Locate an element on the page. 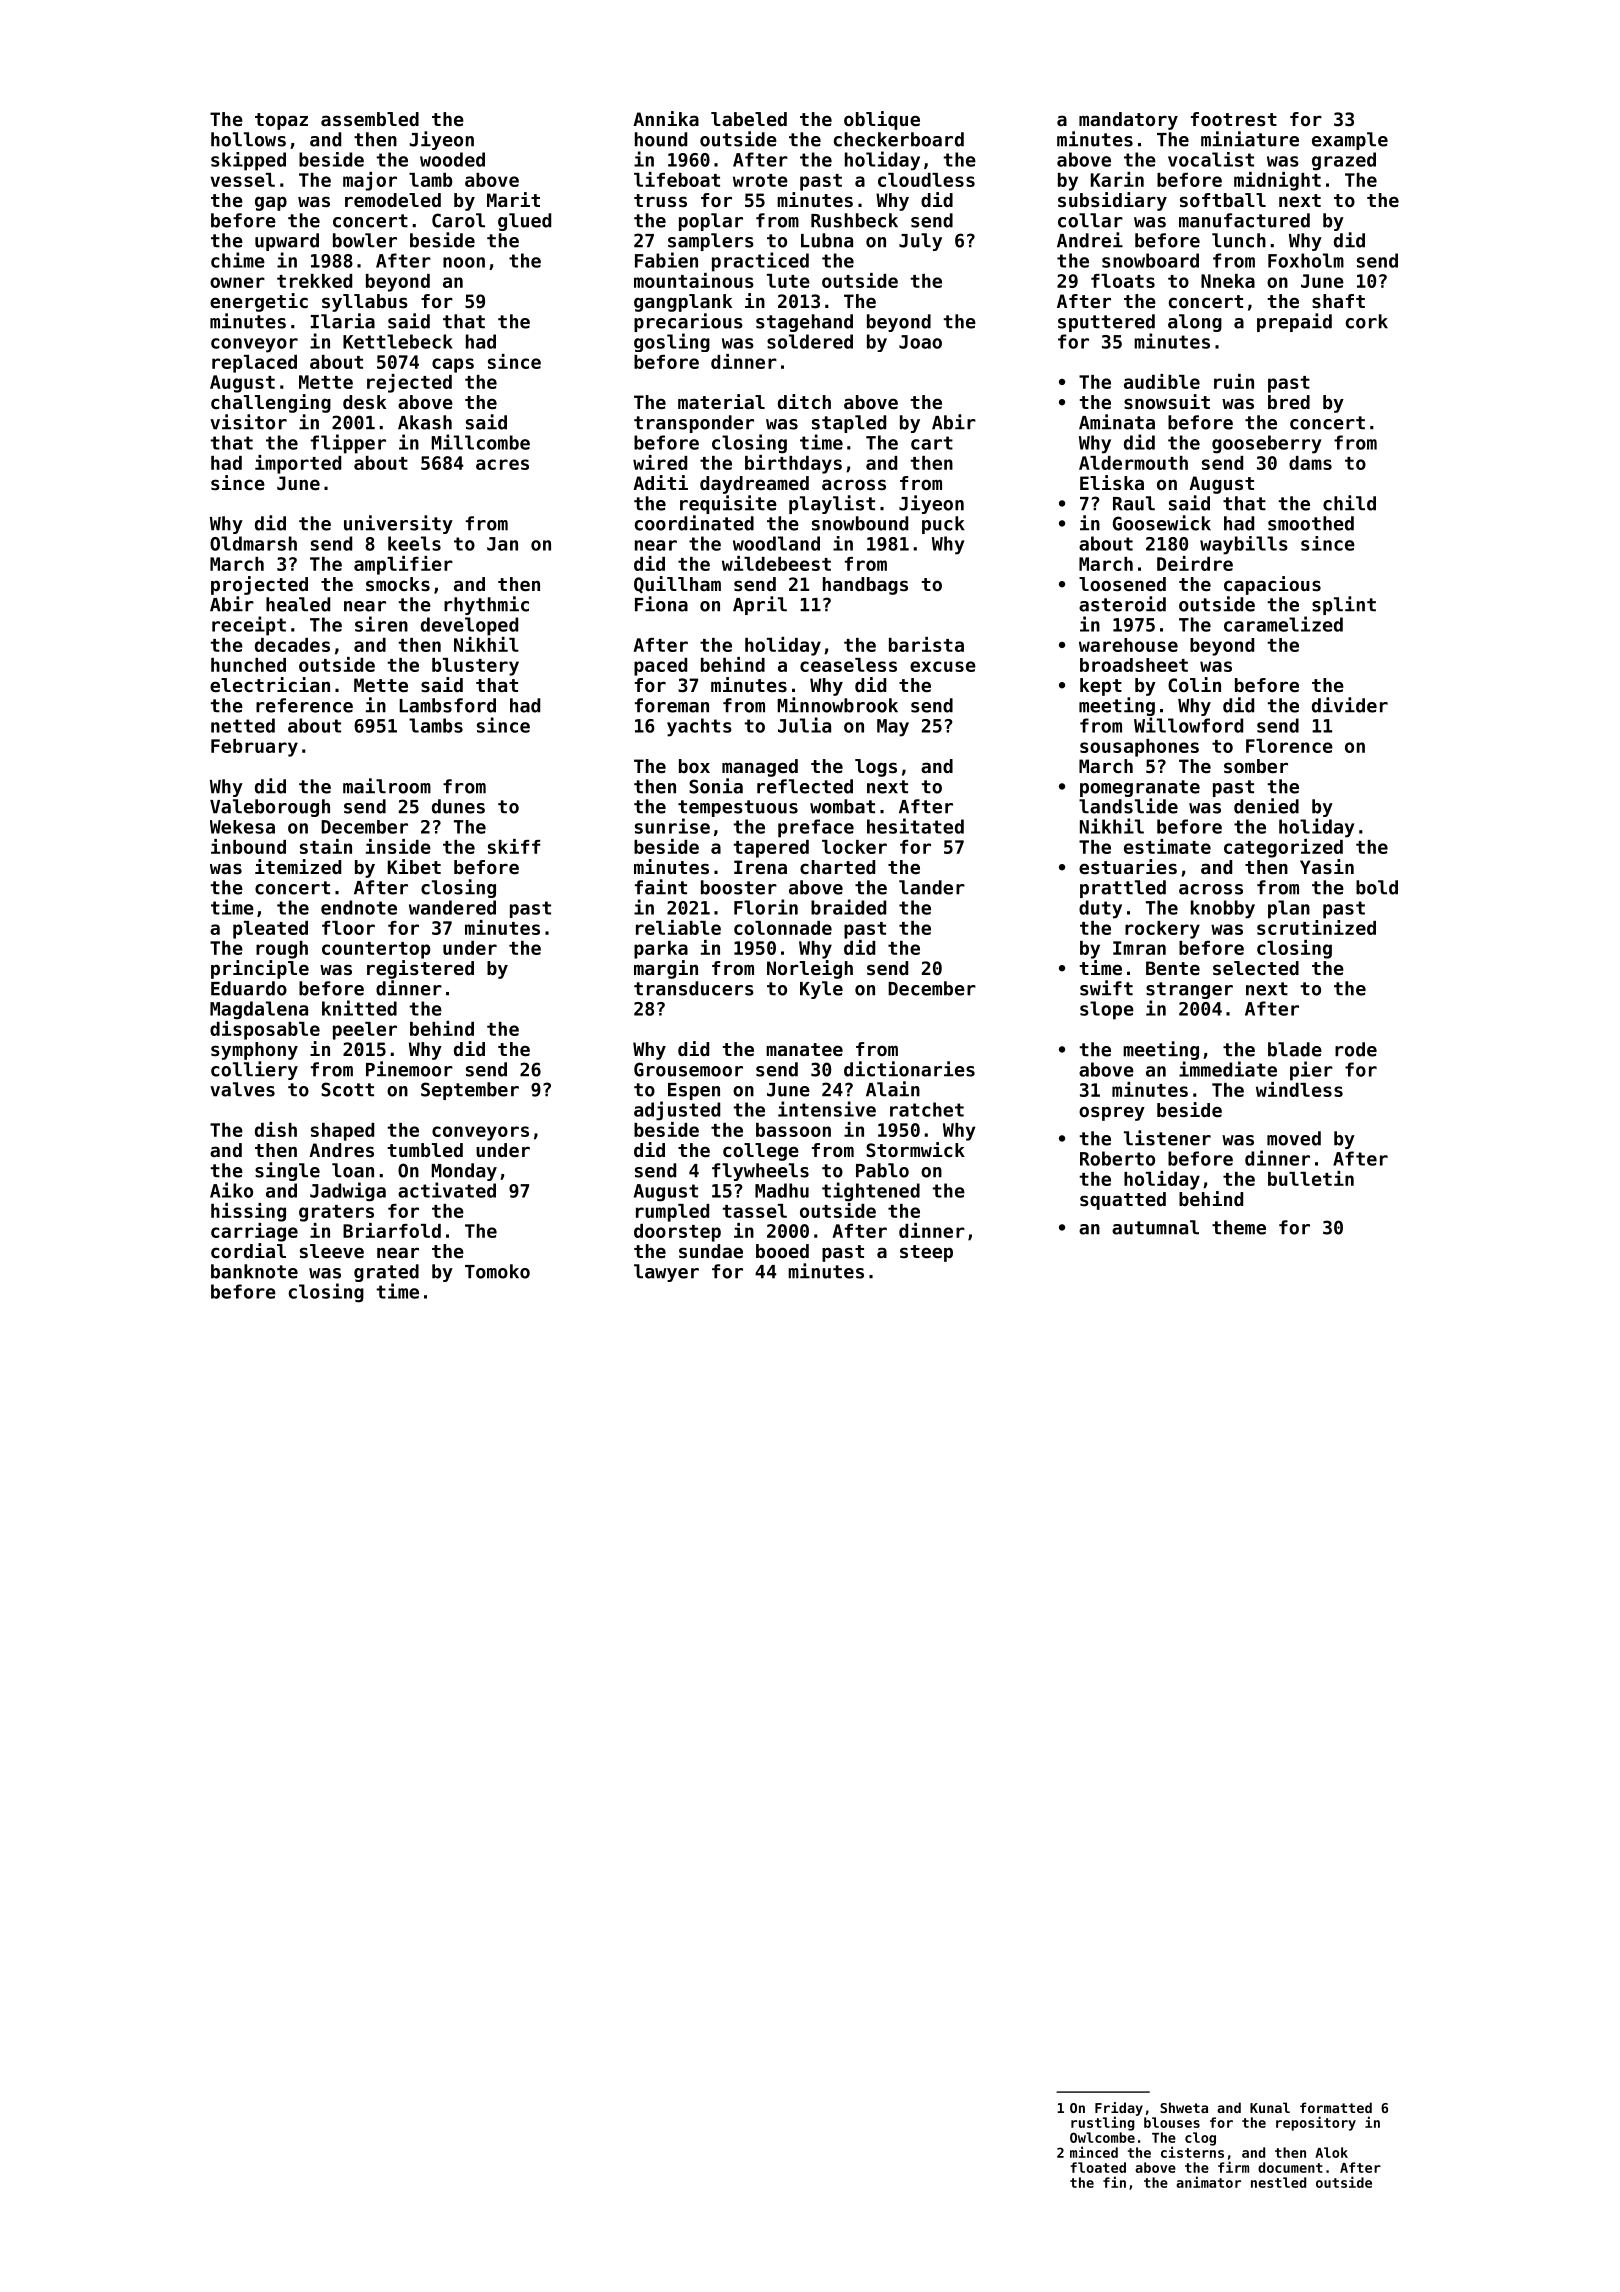 This document has height=2292, width=1620. knitted is located at coordinates (359, 1008).
